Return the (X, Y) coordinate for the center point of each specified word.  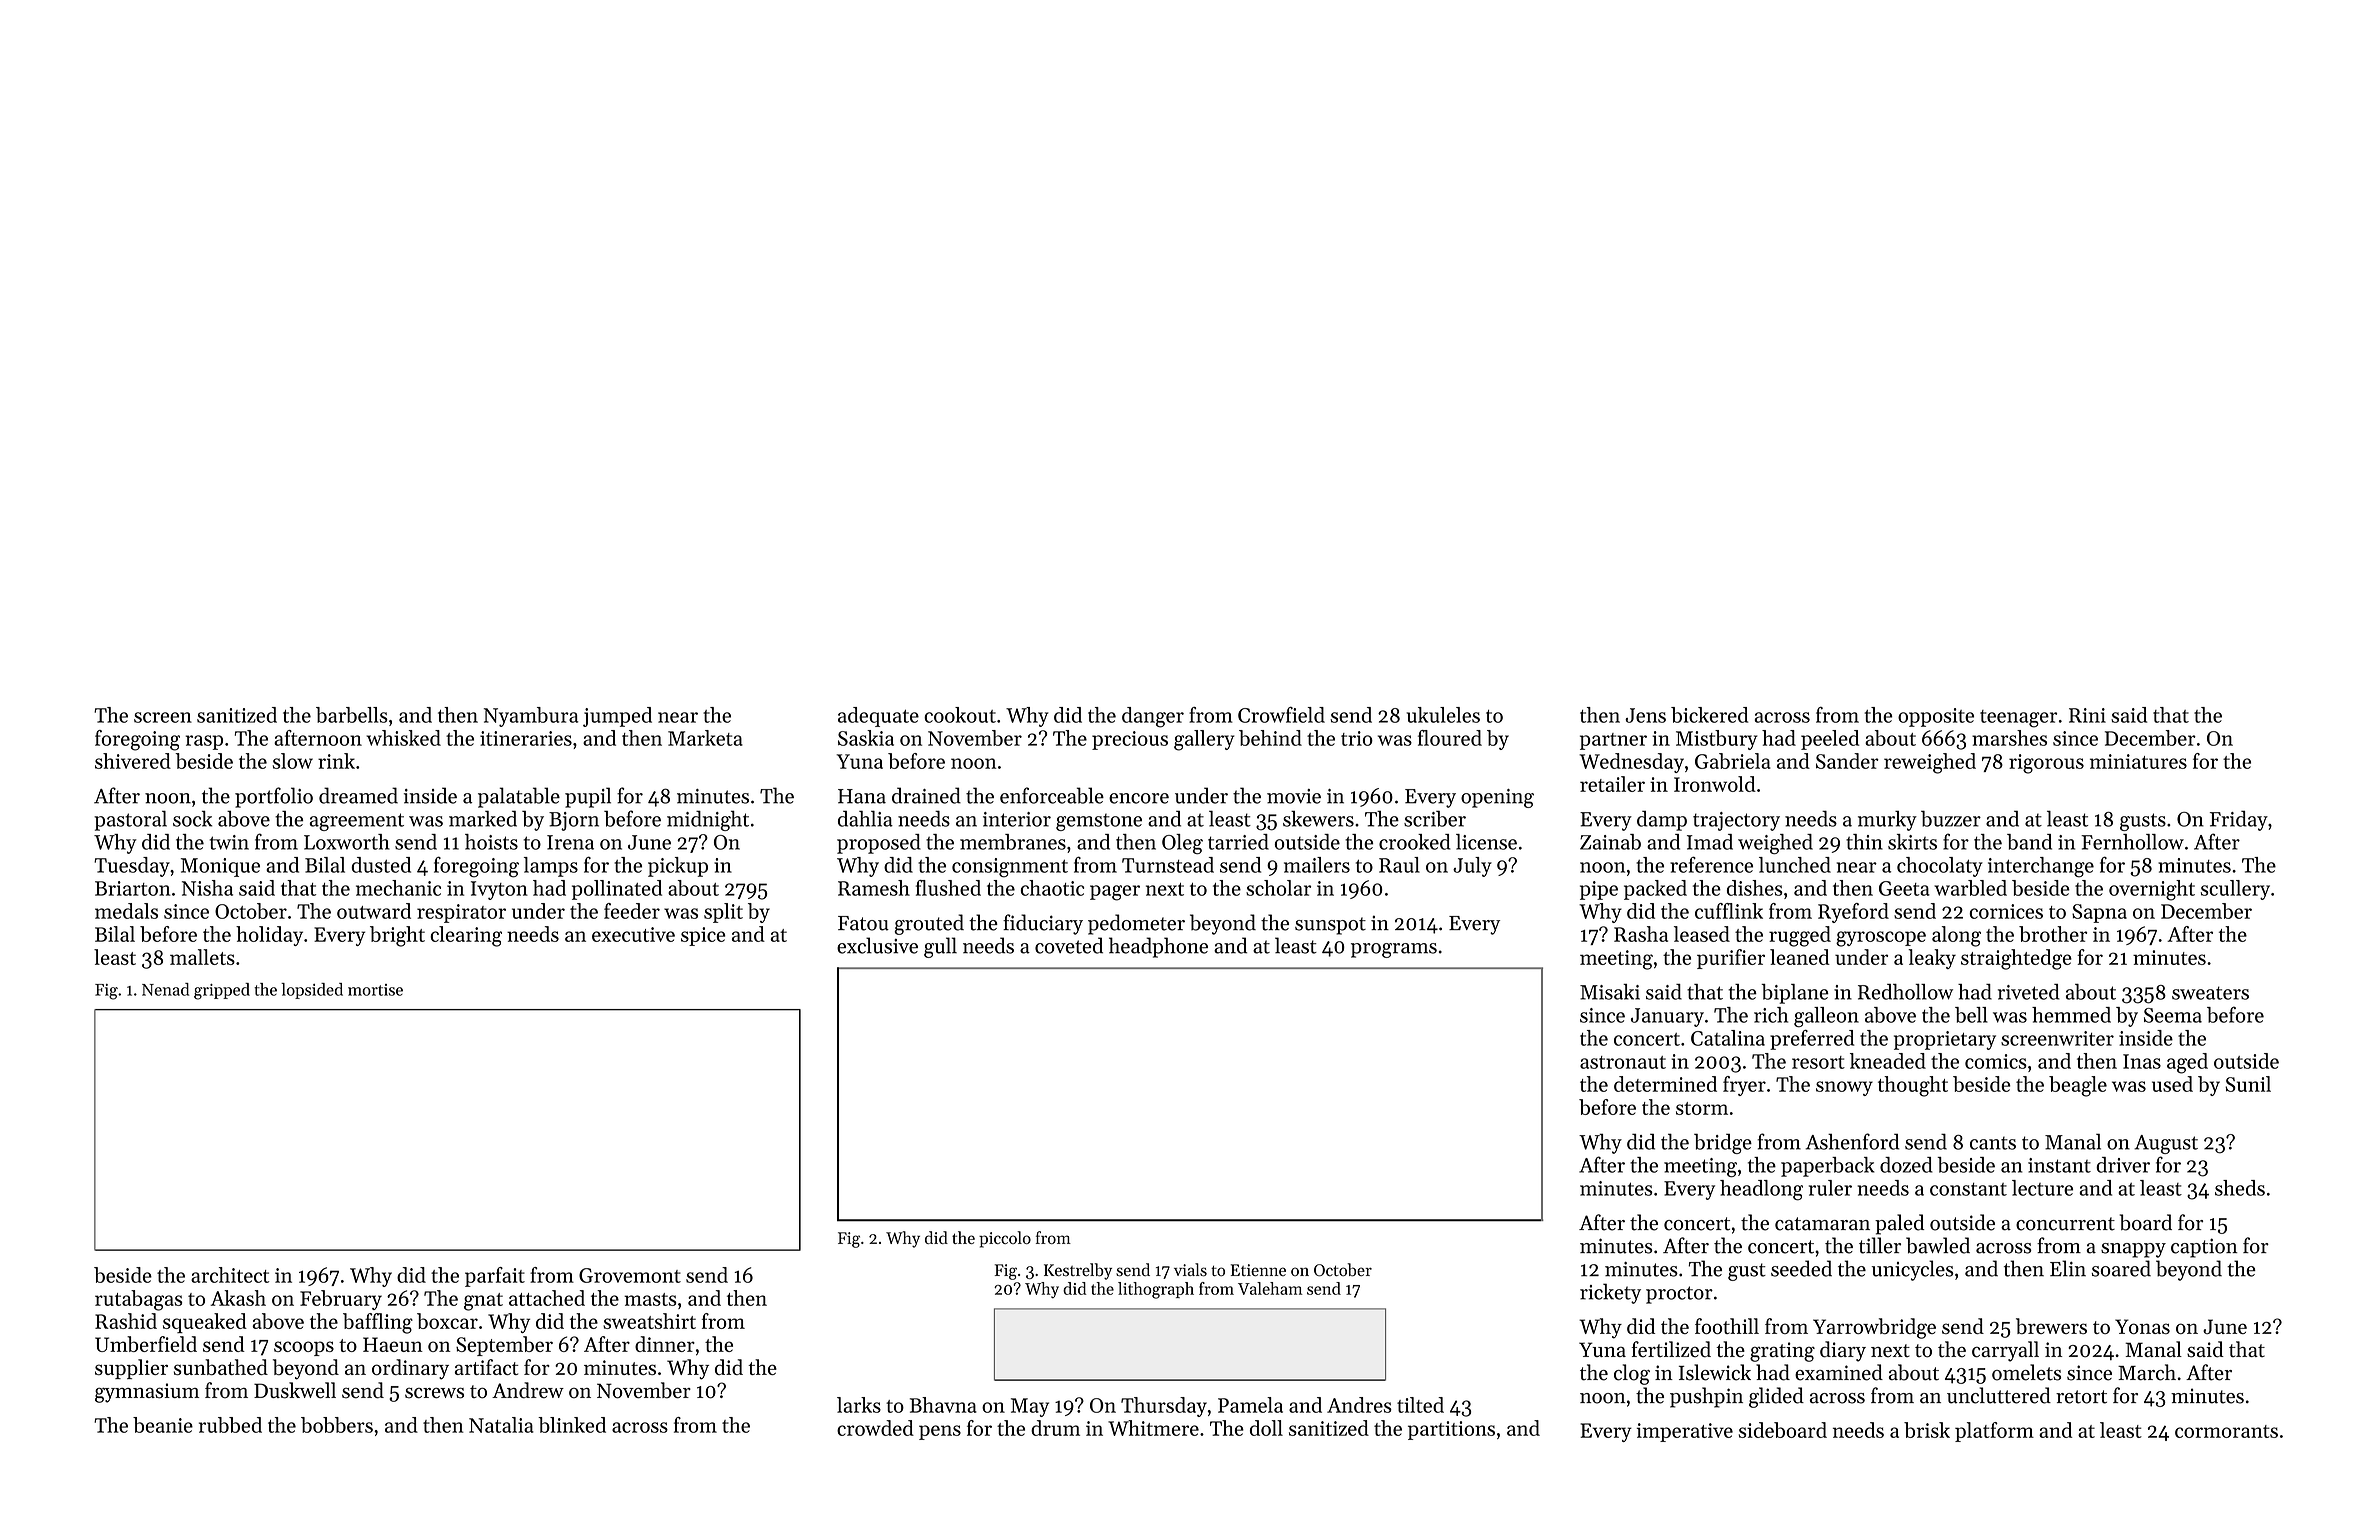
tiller (1880, 1245)
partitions (1451, 1430)
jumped (617, 717)
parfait (495, 1277)
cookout (960, 715)
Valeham (1270, 1288)
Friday (2239, 821)
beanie (163, 1425)
